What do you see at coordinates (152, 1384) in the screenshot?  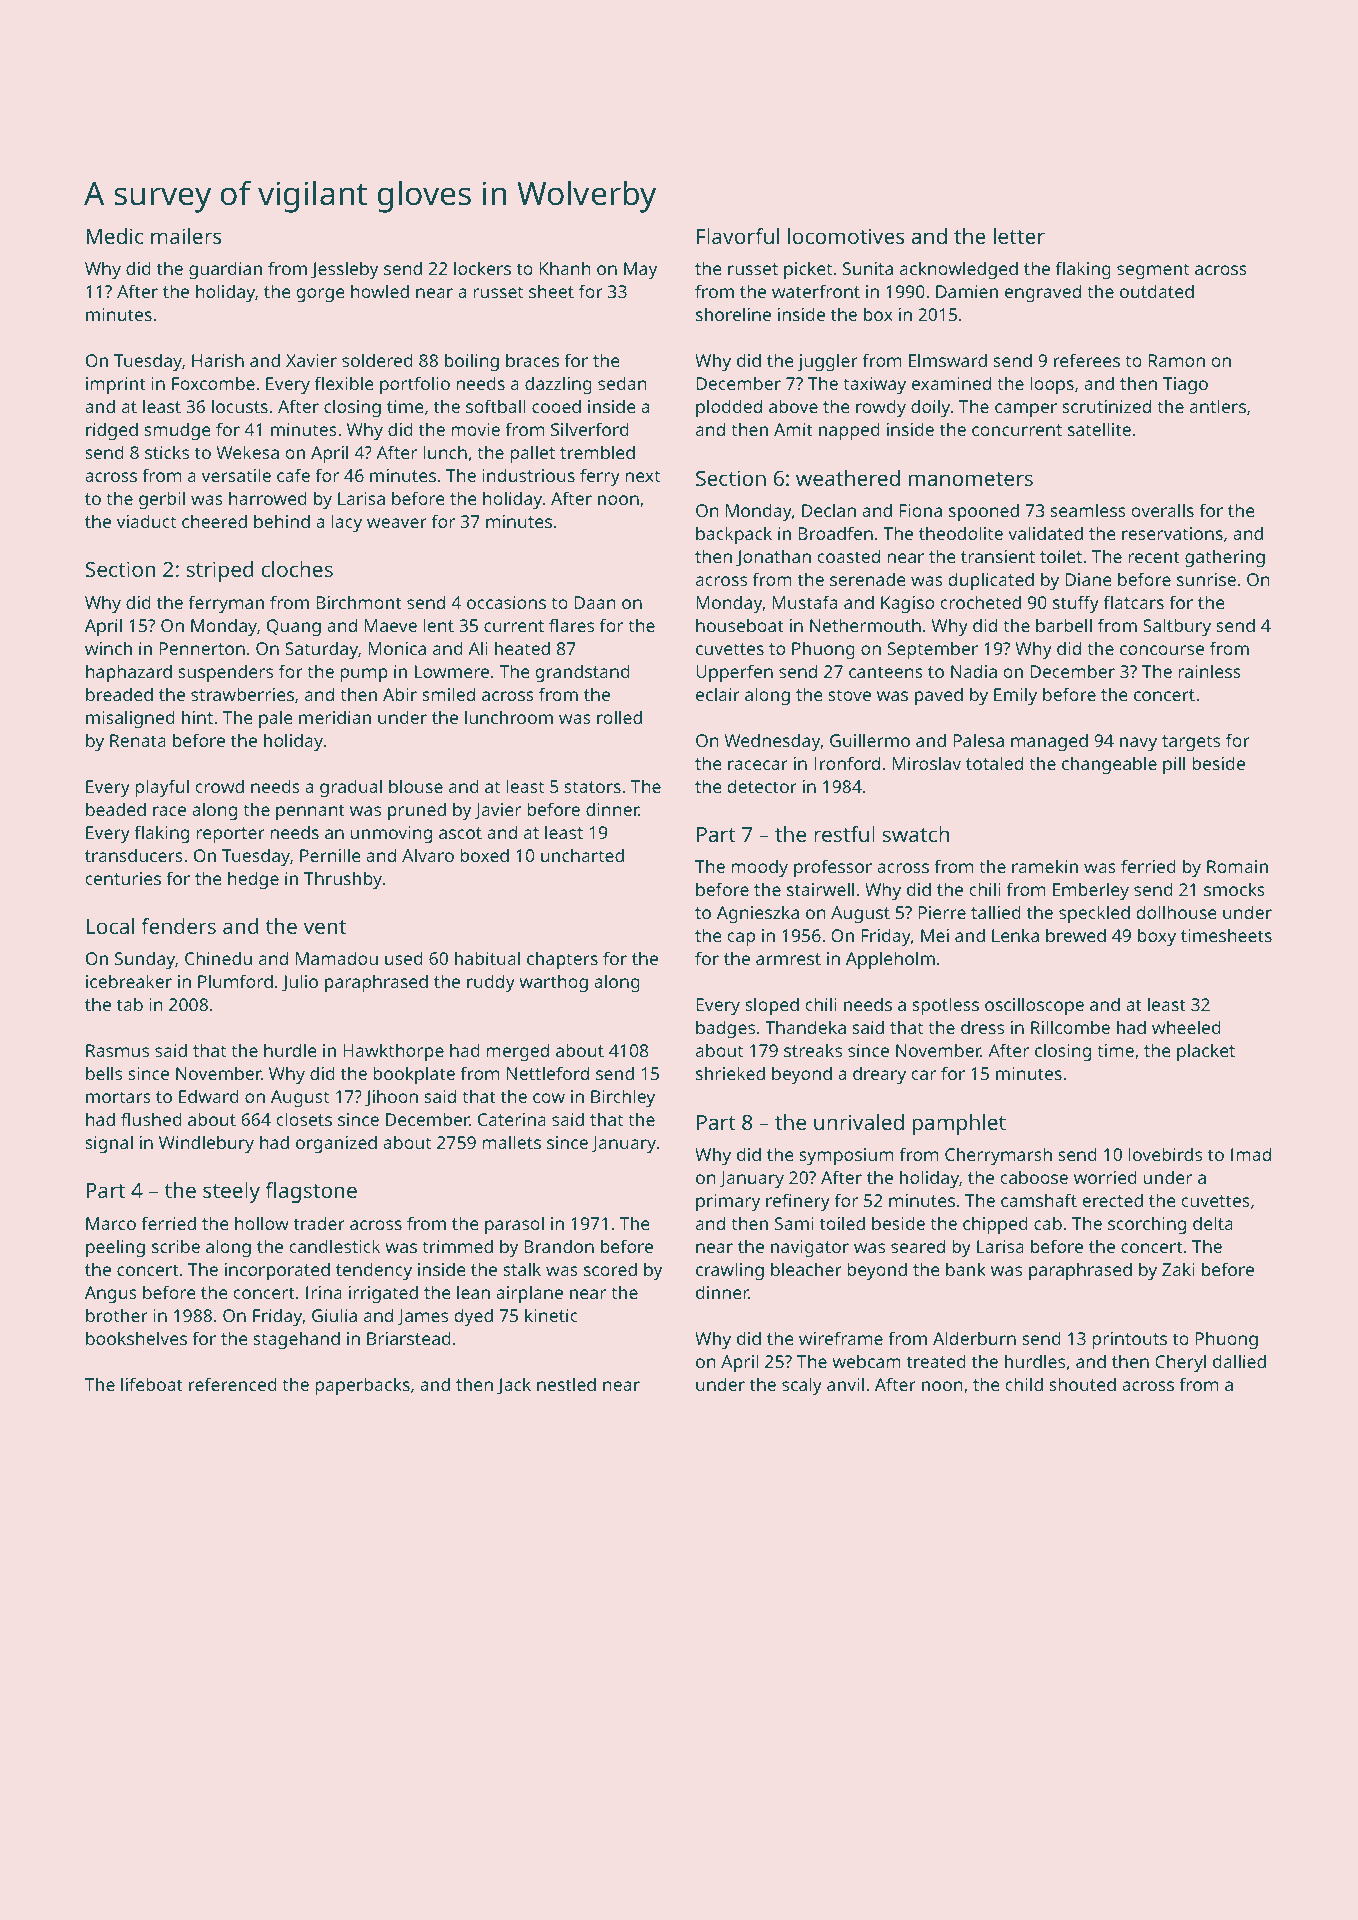 I see `lifeboat` at bounding box center [152, 1384].
